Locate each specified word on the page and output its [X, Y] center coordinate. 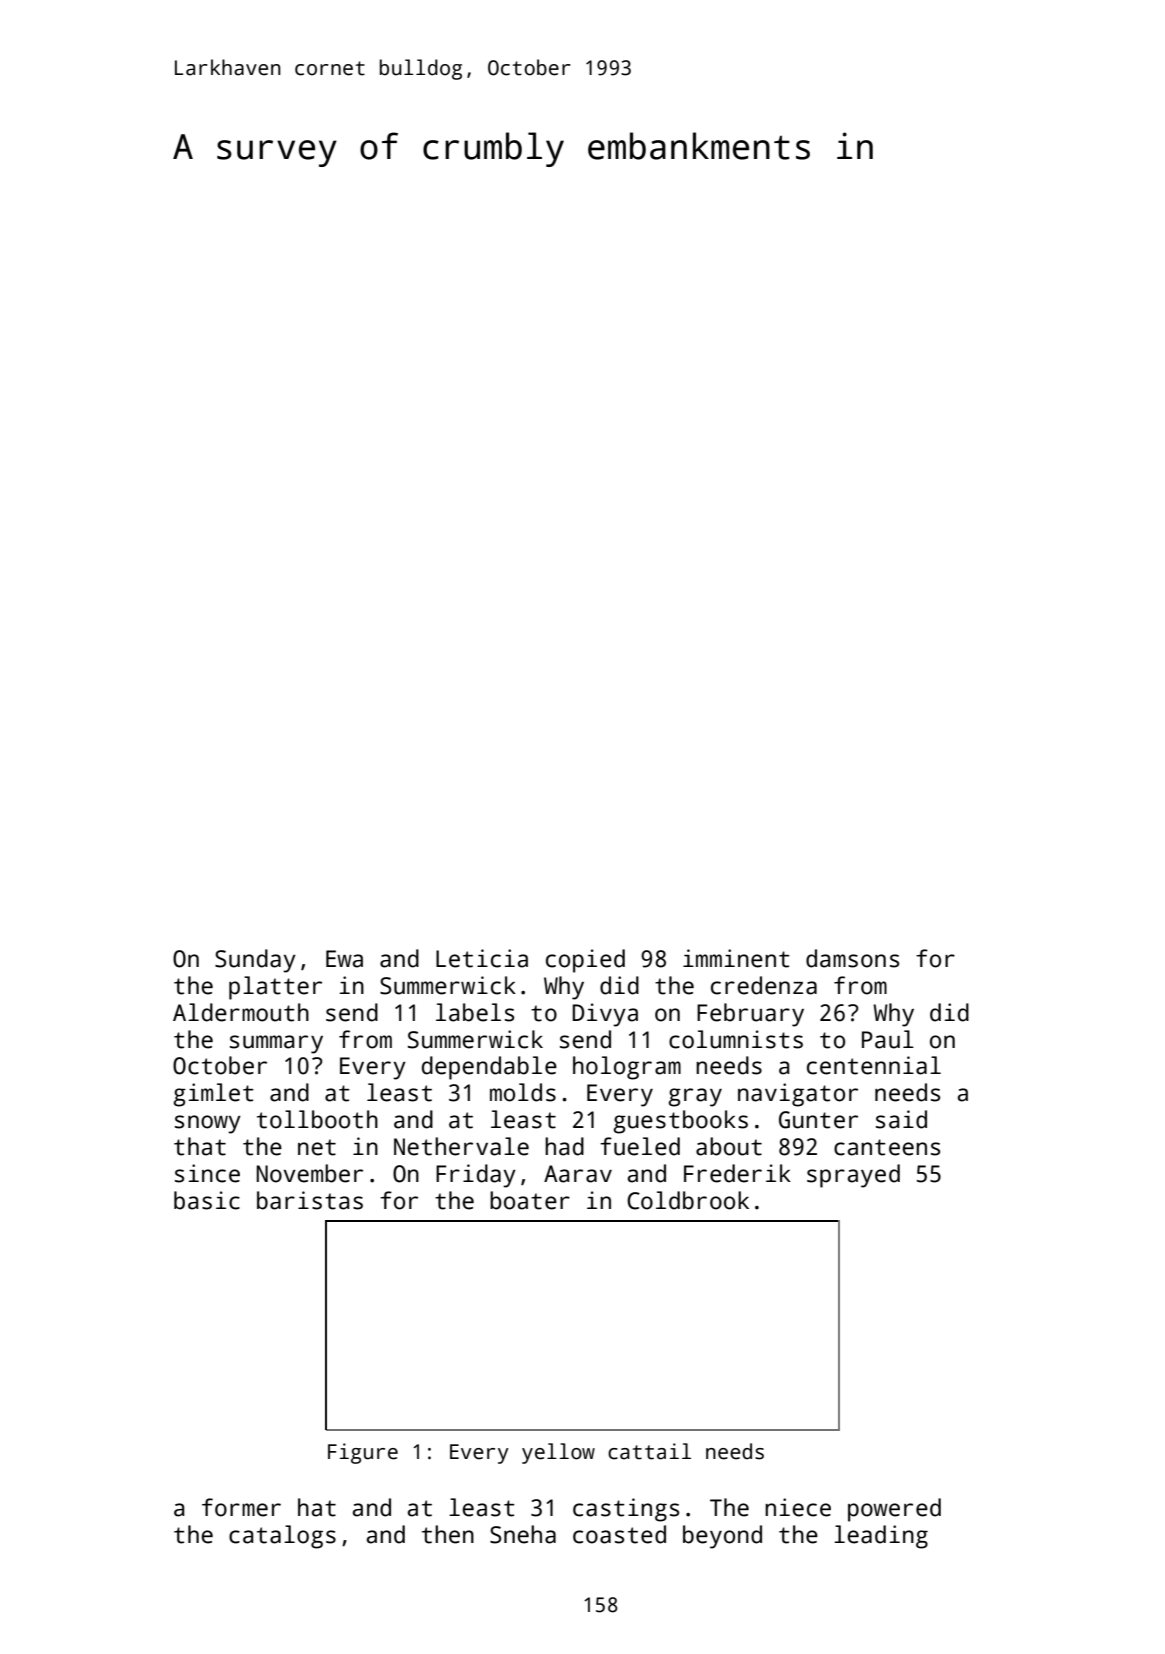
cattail [649, 1451]
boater [530, 1200]
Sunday [255, 961]
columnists [736, 1039]
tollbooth [317, 1119]
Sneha [523, 1534]
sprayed [853, 1176]
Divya [605, 1015]
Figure [363, 1453]
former [241, 1507]
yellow [558, 1453]
